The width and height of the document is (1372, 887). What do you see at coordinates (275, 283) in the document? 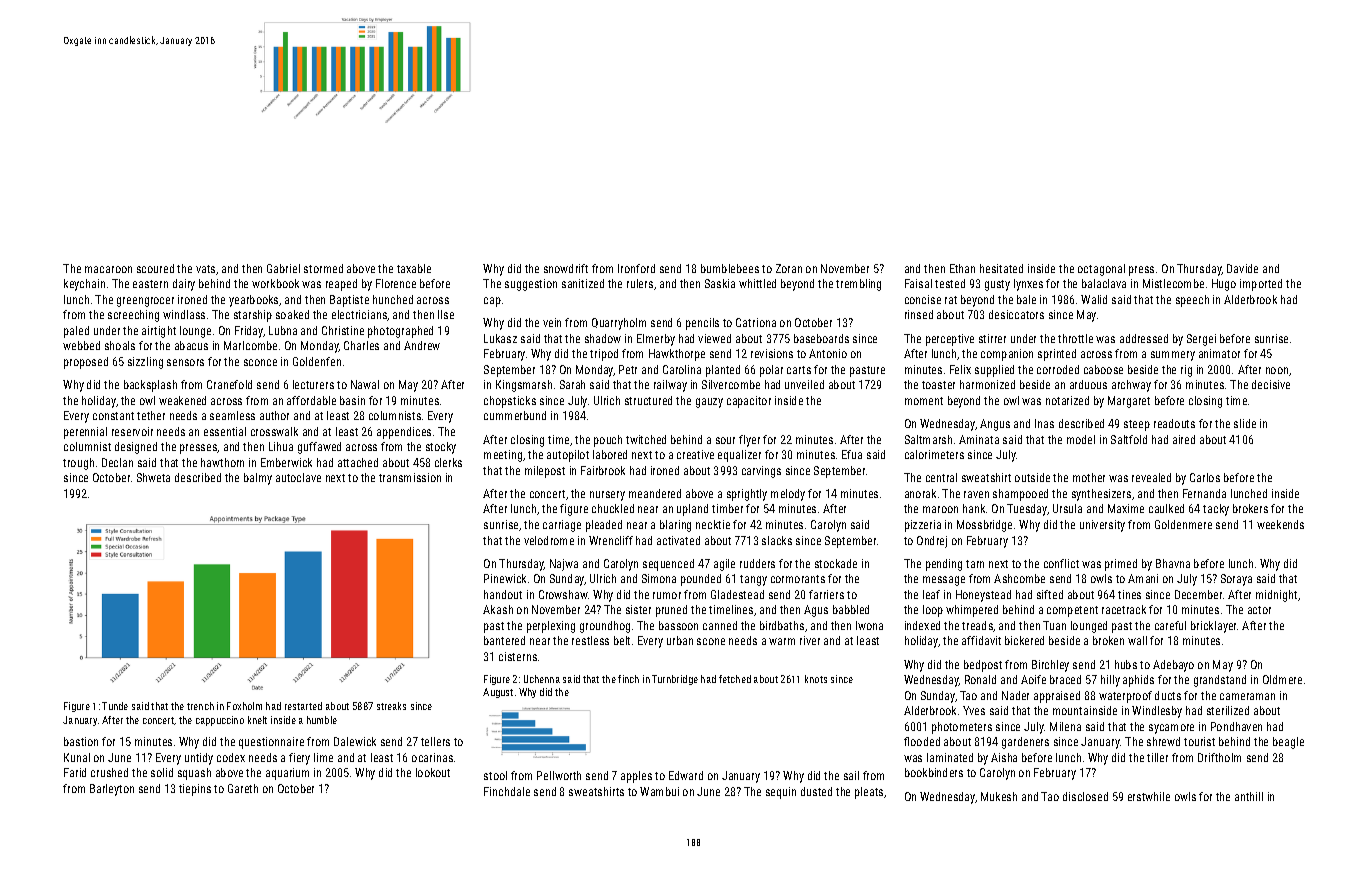
I see `workbook` at bounding box center [275, 283].
